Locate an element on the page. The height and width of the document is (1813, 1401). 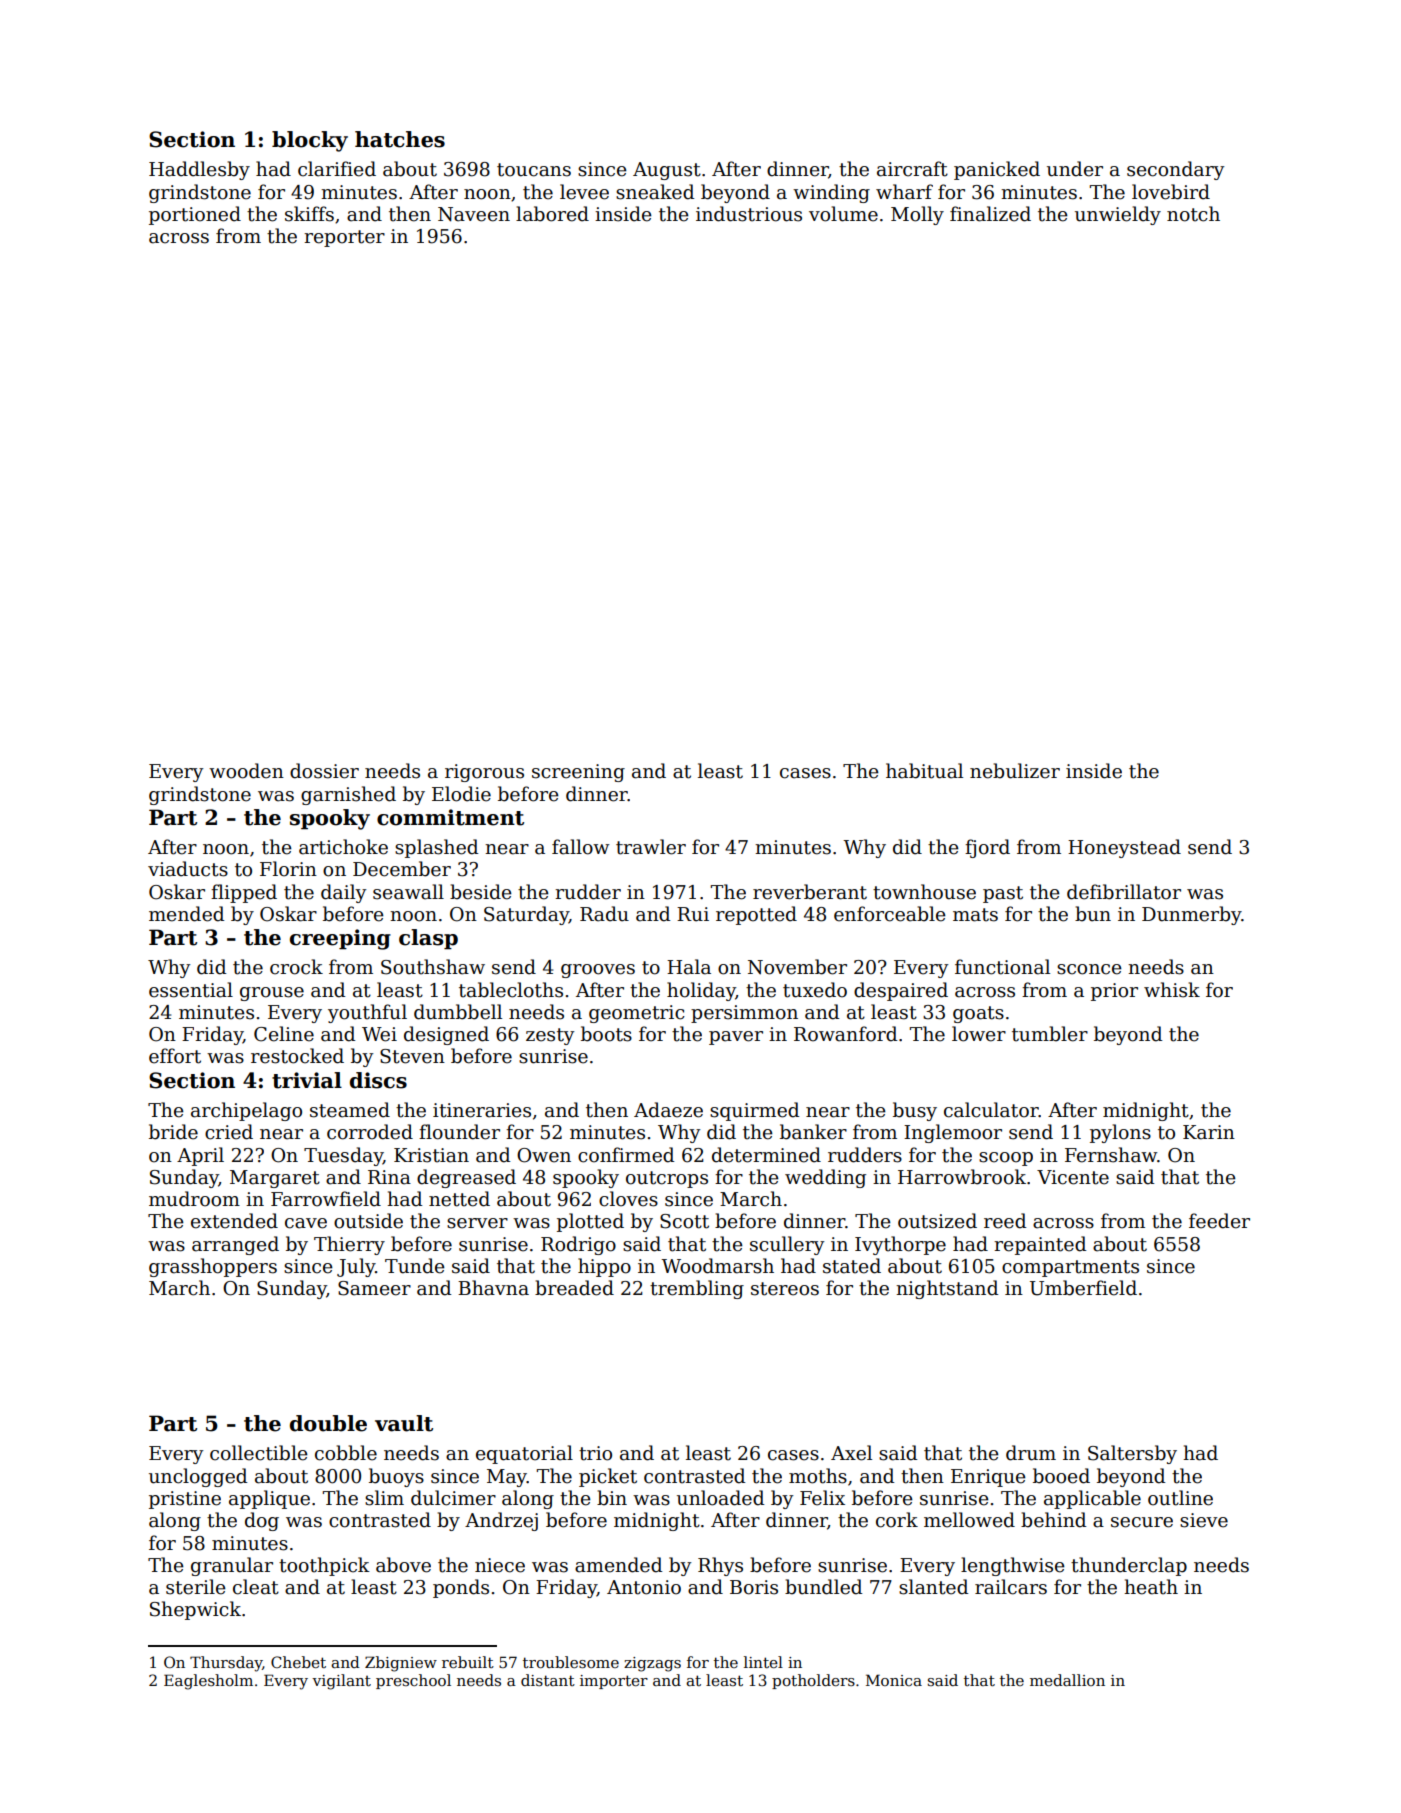
skiffs is located at coordinates (309, 214).
